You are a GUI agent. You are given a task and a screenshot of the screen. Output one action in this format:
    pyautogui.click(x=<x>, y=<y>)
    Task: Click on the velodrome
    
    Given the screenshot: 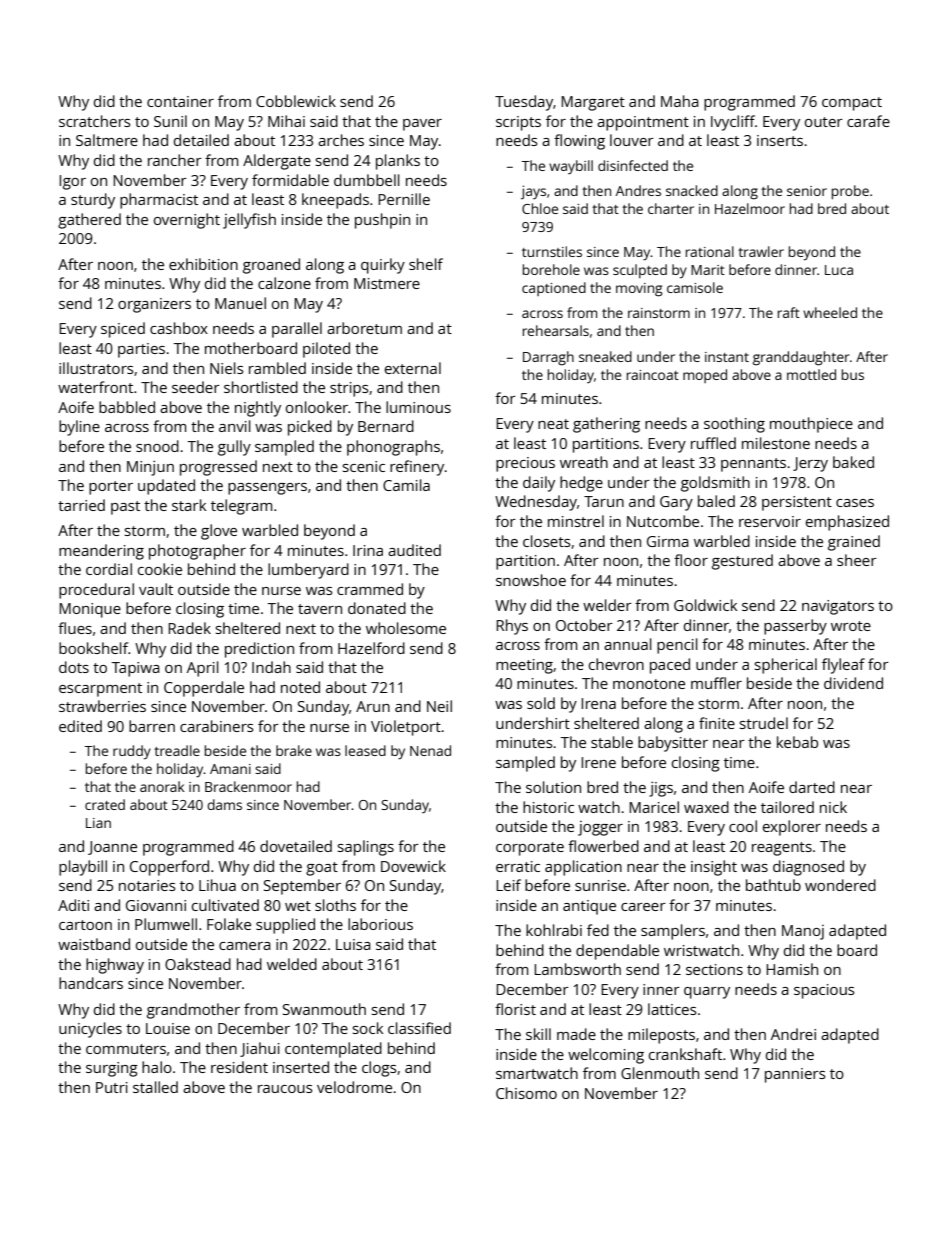 What is the action you would take?
    pyautogui.click(x=354, y=1087)
